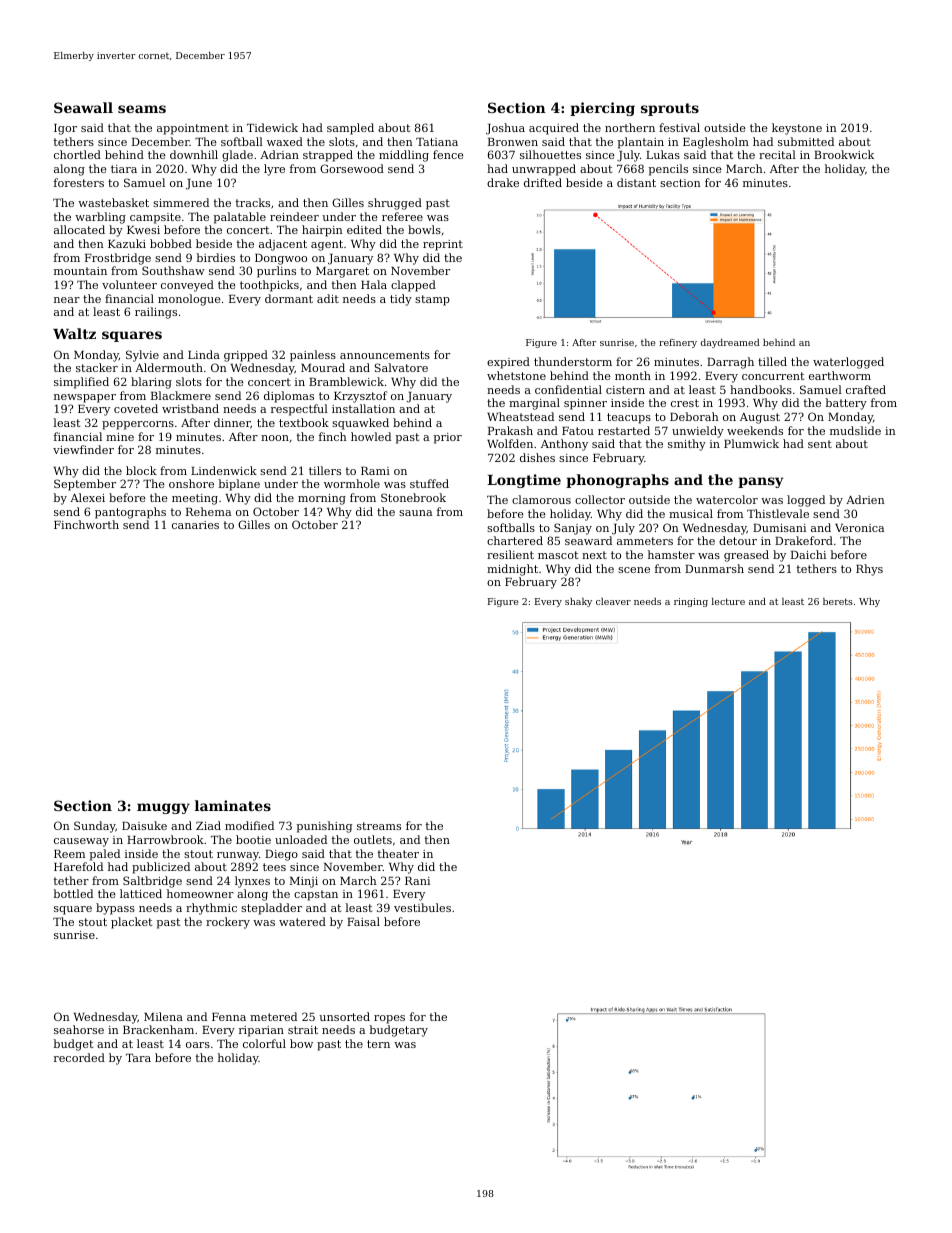 This screenshot has height=1233, width=952. Describe the element at coordinates (820, 444) in the screenshot. I see `sent` at that location.
